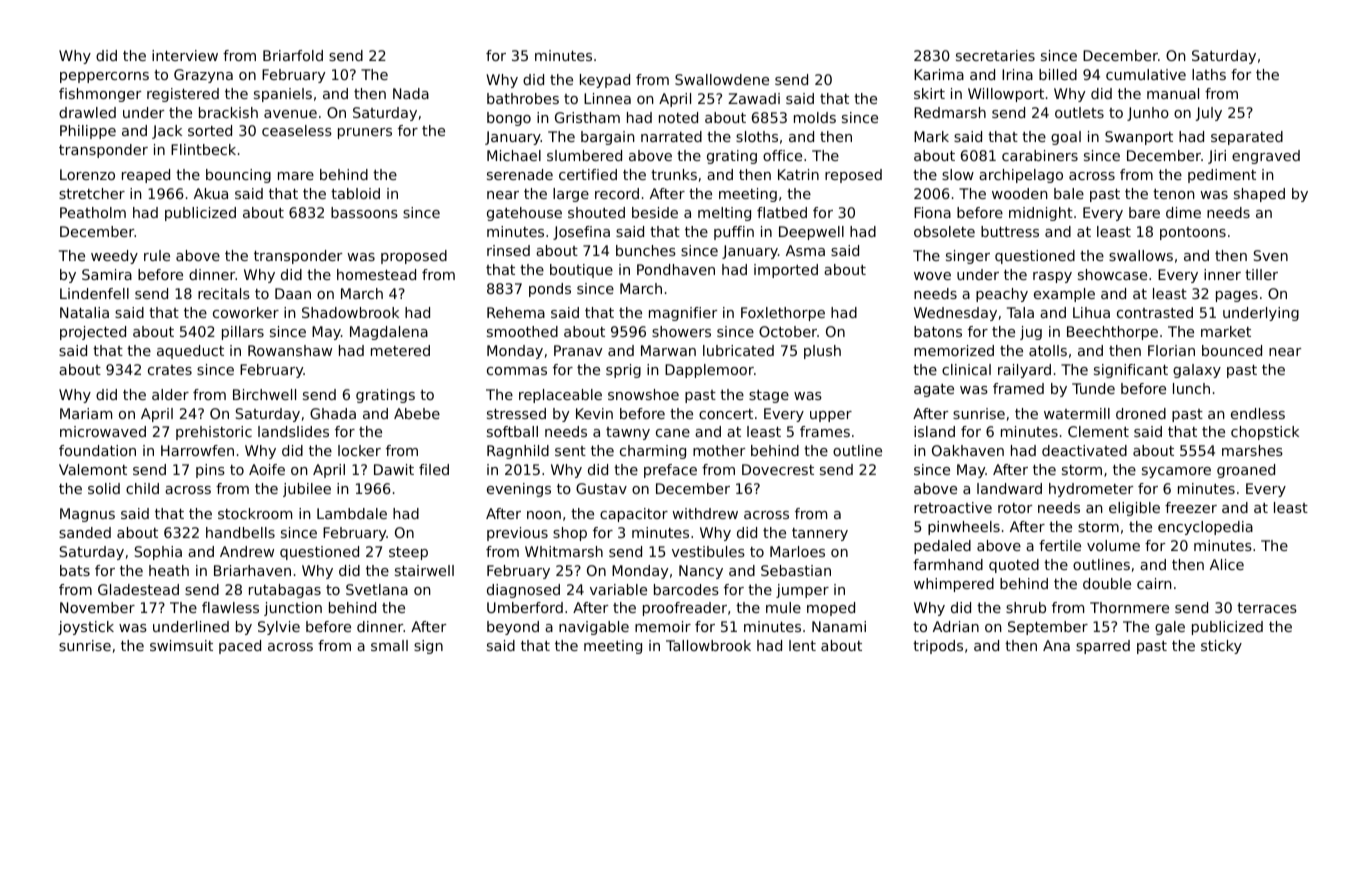 The height and width of the screenshot is (887, 1372). What do you see at coordinates (1176, 472) in the screenshot?
I see `sycamore` at bounding box center [1176, 472].
